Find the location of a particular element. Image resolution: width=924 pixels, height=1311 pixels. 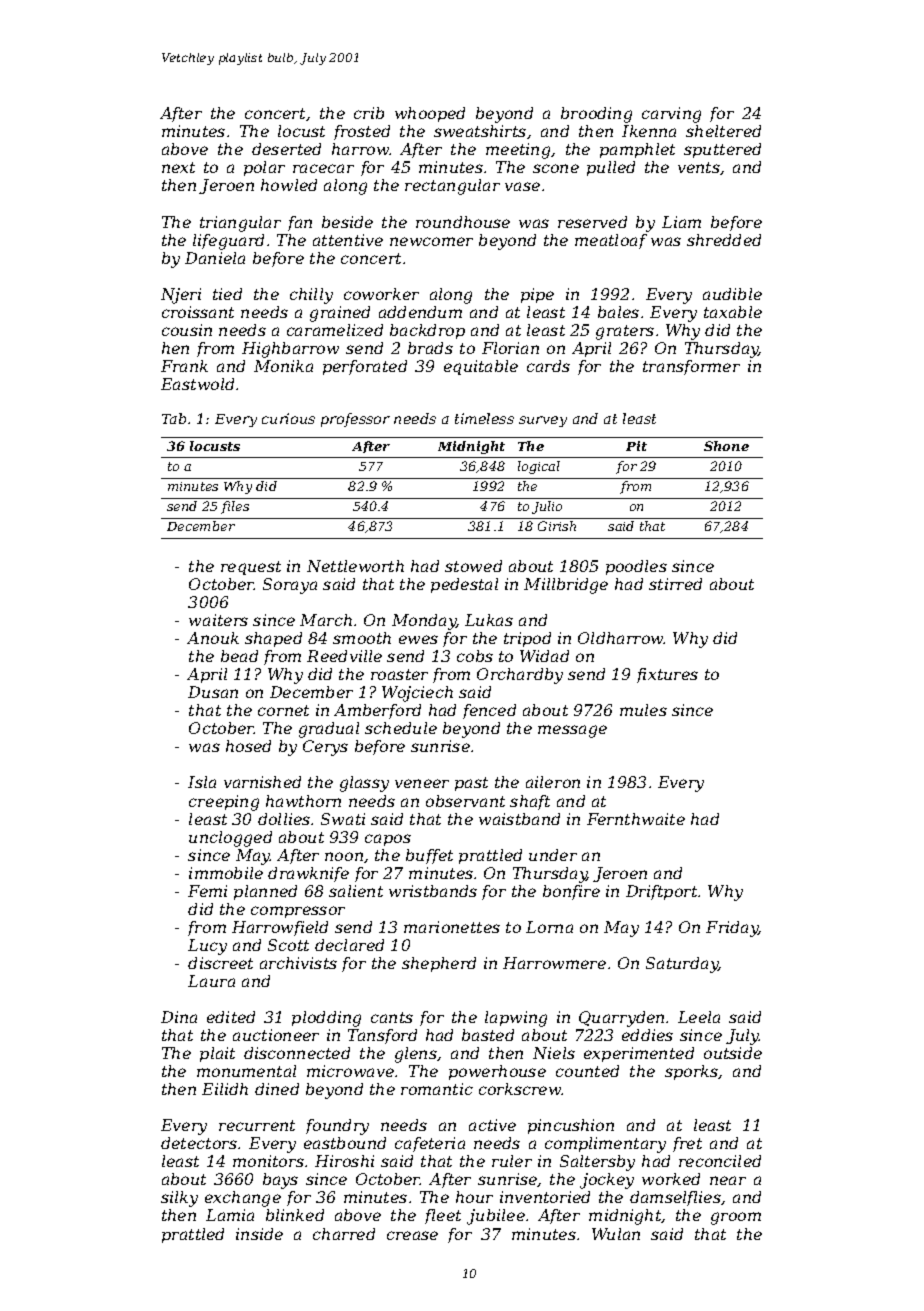

crease is located at coordinates (412, 1235).
